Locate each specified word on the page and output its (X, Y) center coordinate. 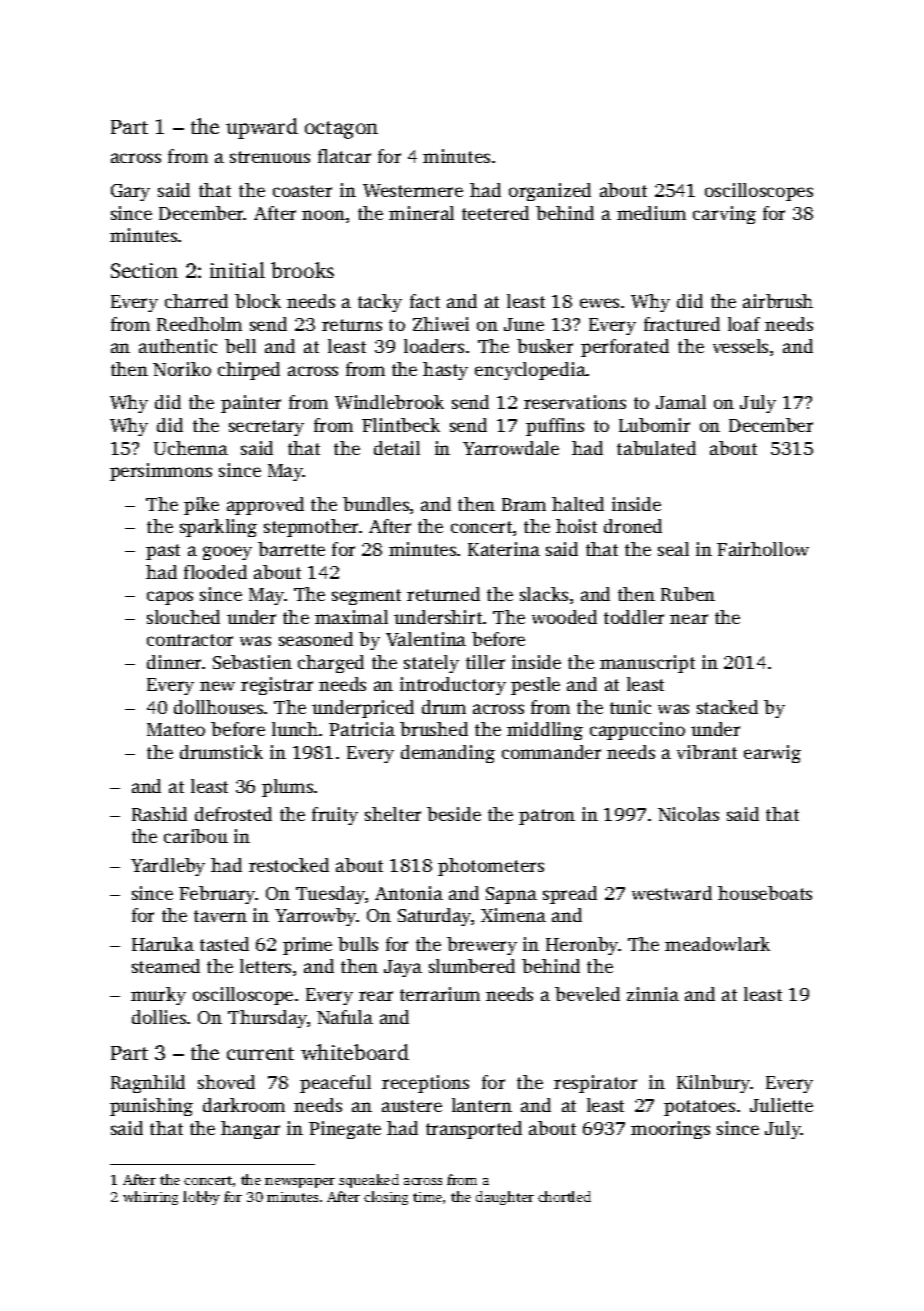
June (524, 324)
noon (323, 215)
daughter (505, 1198)
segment (366, 597)
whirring (150, 1198)
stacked (727, 707)
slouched (183, 617)
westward (672, 893)
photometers (491, 867)
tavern (220, 916)
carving (724, 215)
